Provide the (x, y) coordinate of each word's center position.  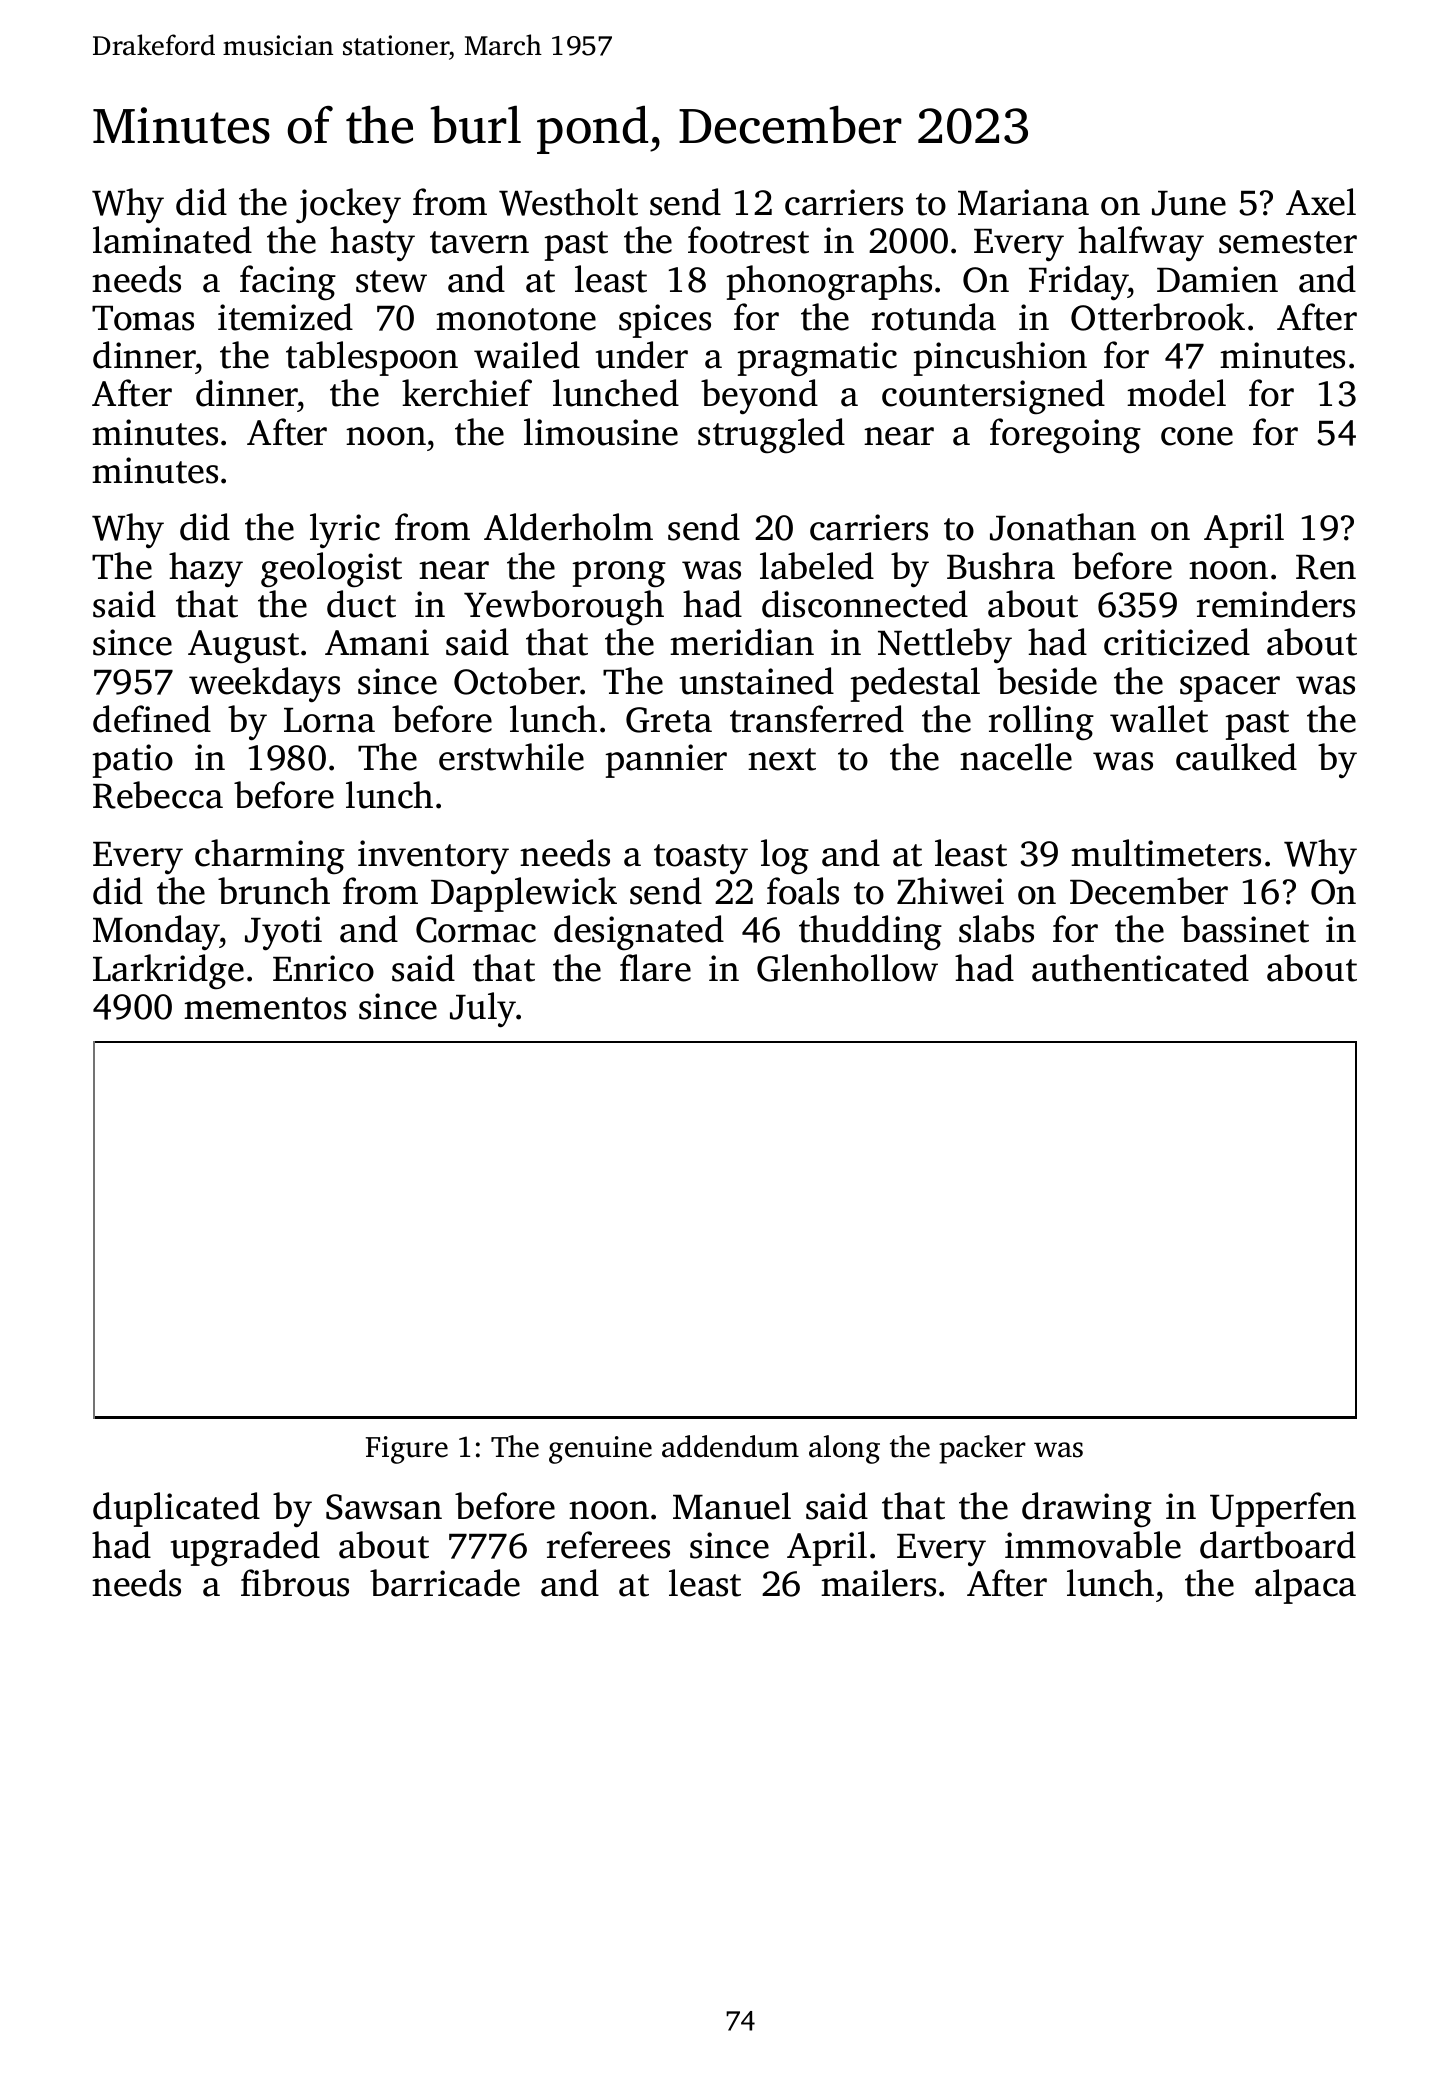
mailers (878, 1583)
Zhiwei (950, 891)
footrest (748, 240)
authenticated (1140, 968)
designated (639, 933)
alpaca (1305, 1586)
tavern (479, 242)
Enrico (323, 968)
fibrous (295, 1583)
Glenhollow (847, 968)
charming (270, 857)
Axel (1321, 202)
